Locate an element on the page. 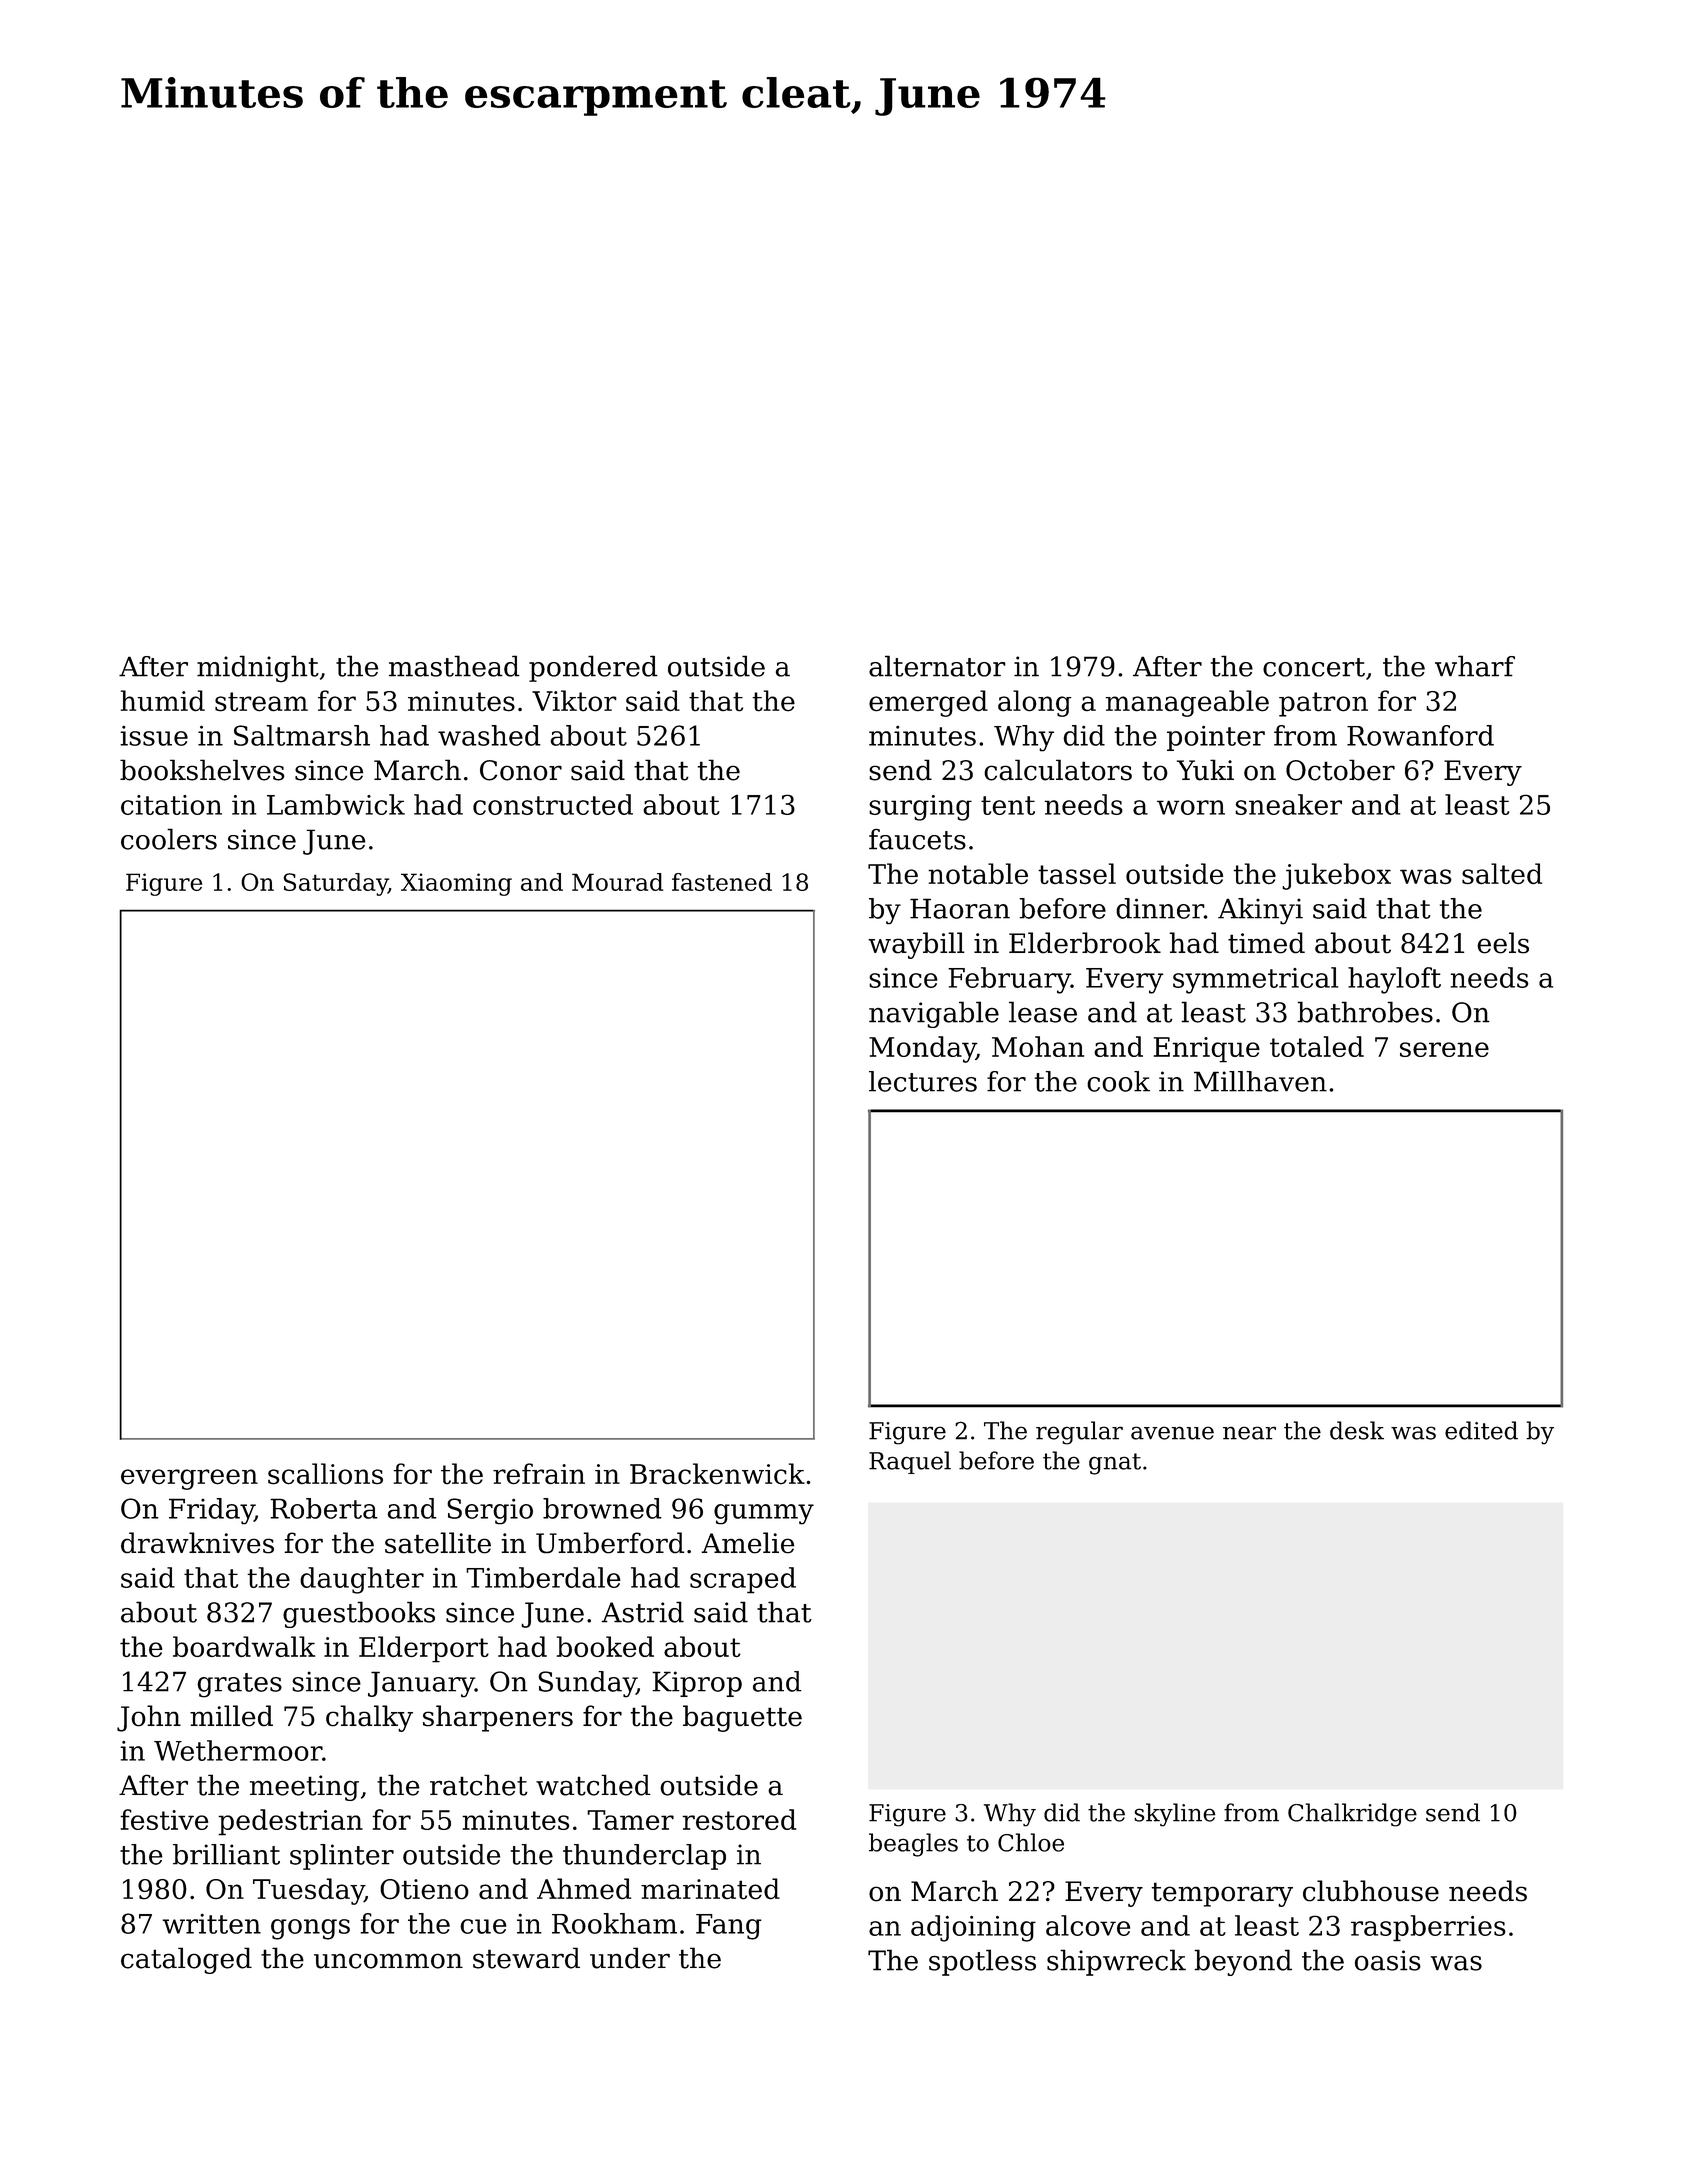 The image size is (1683, 2178). scraped is located at coordinates (743, 1580).
